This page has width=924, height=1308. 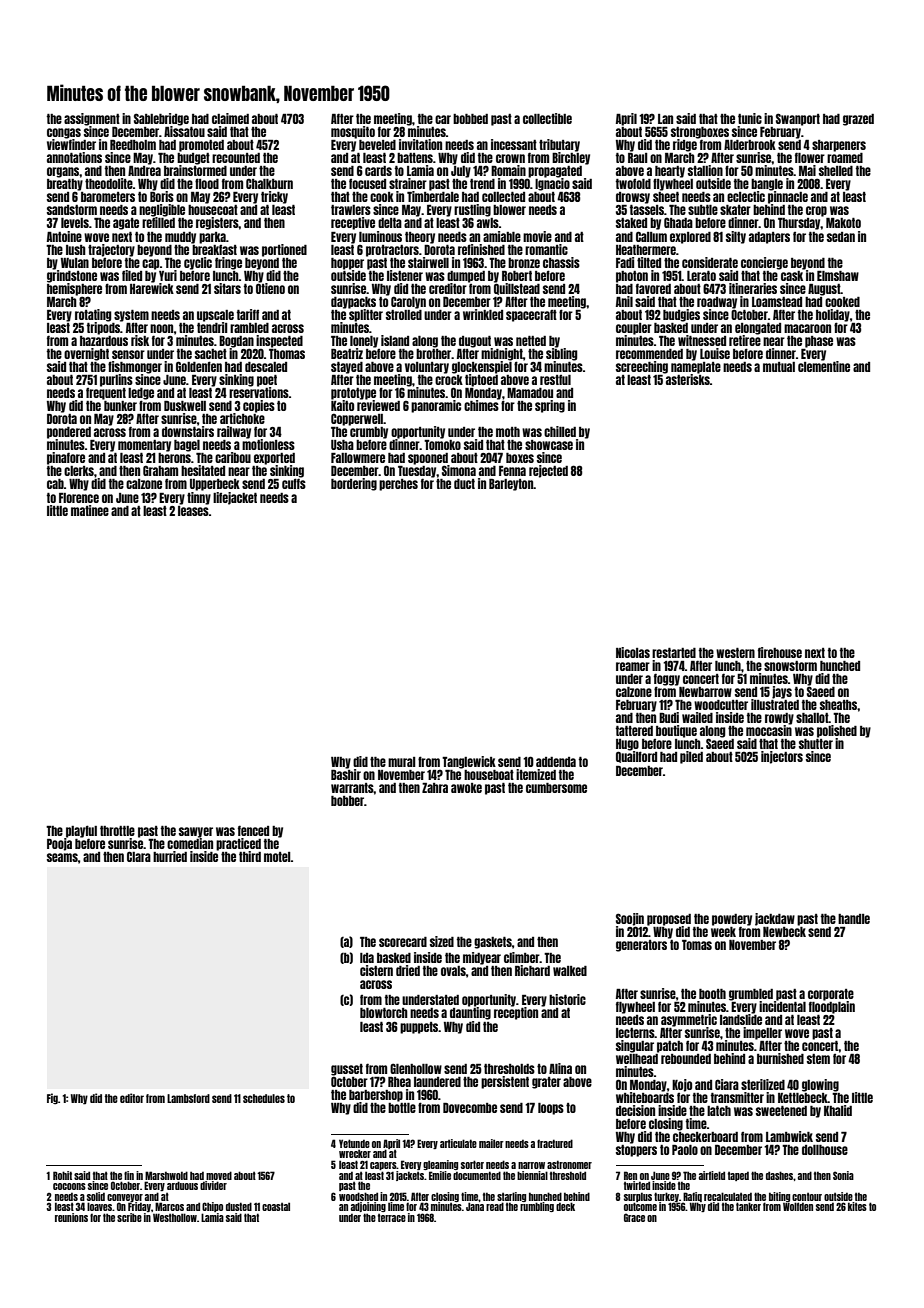 What do you see at coordinates (547, 118) in the page?
I see `collectible` at bounding box center [547, 118].
